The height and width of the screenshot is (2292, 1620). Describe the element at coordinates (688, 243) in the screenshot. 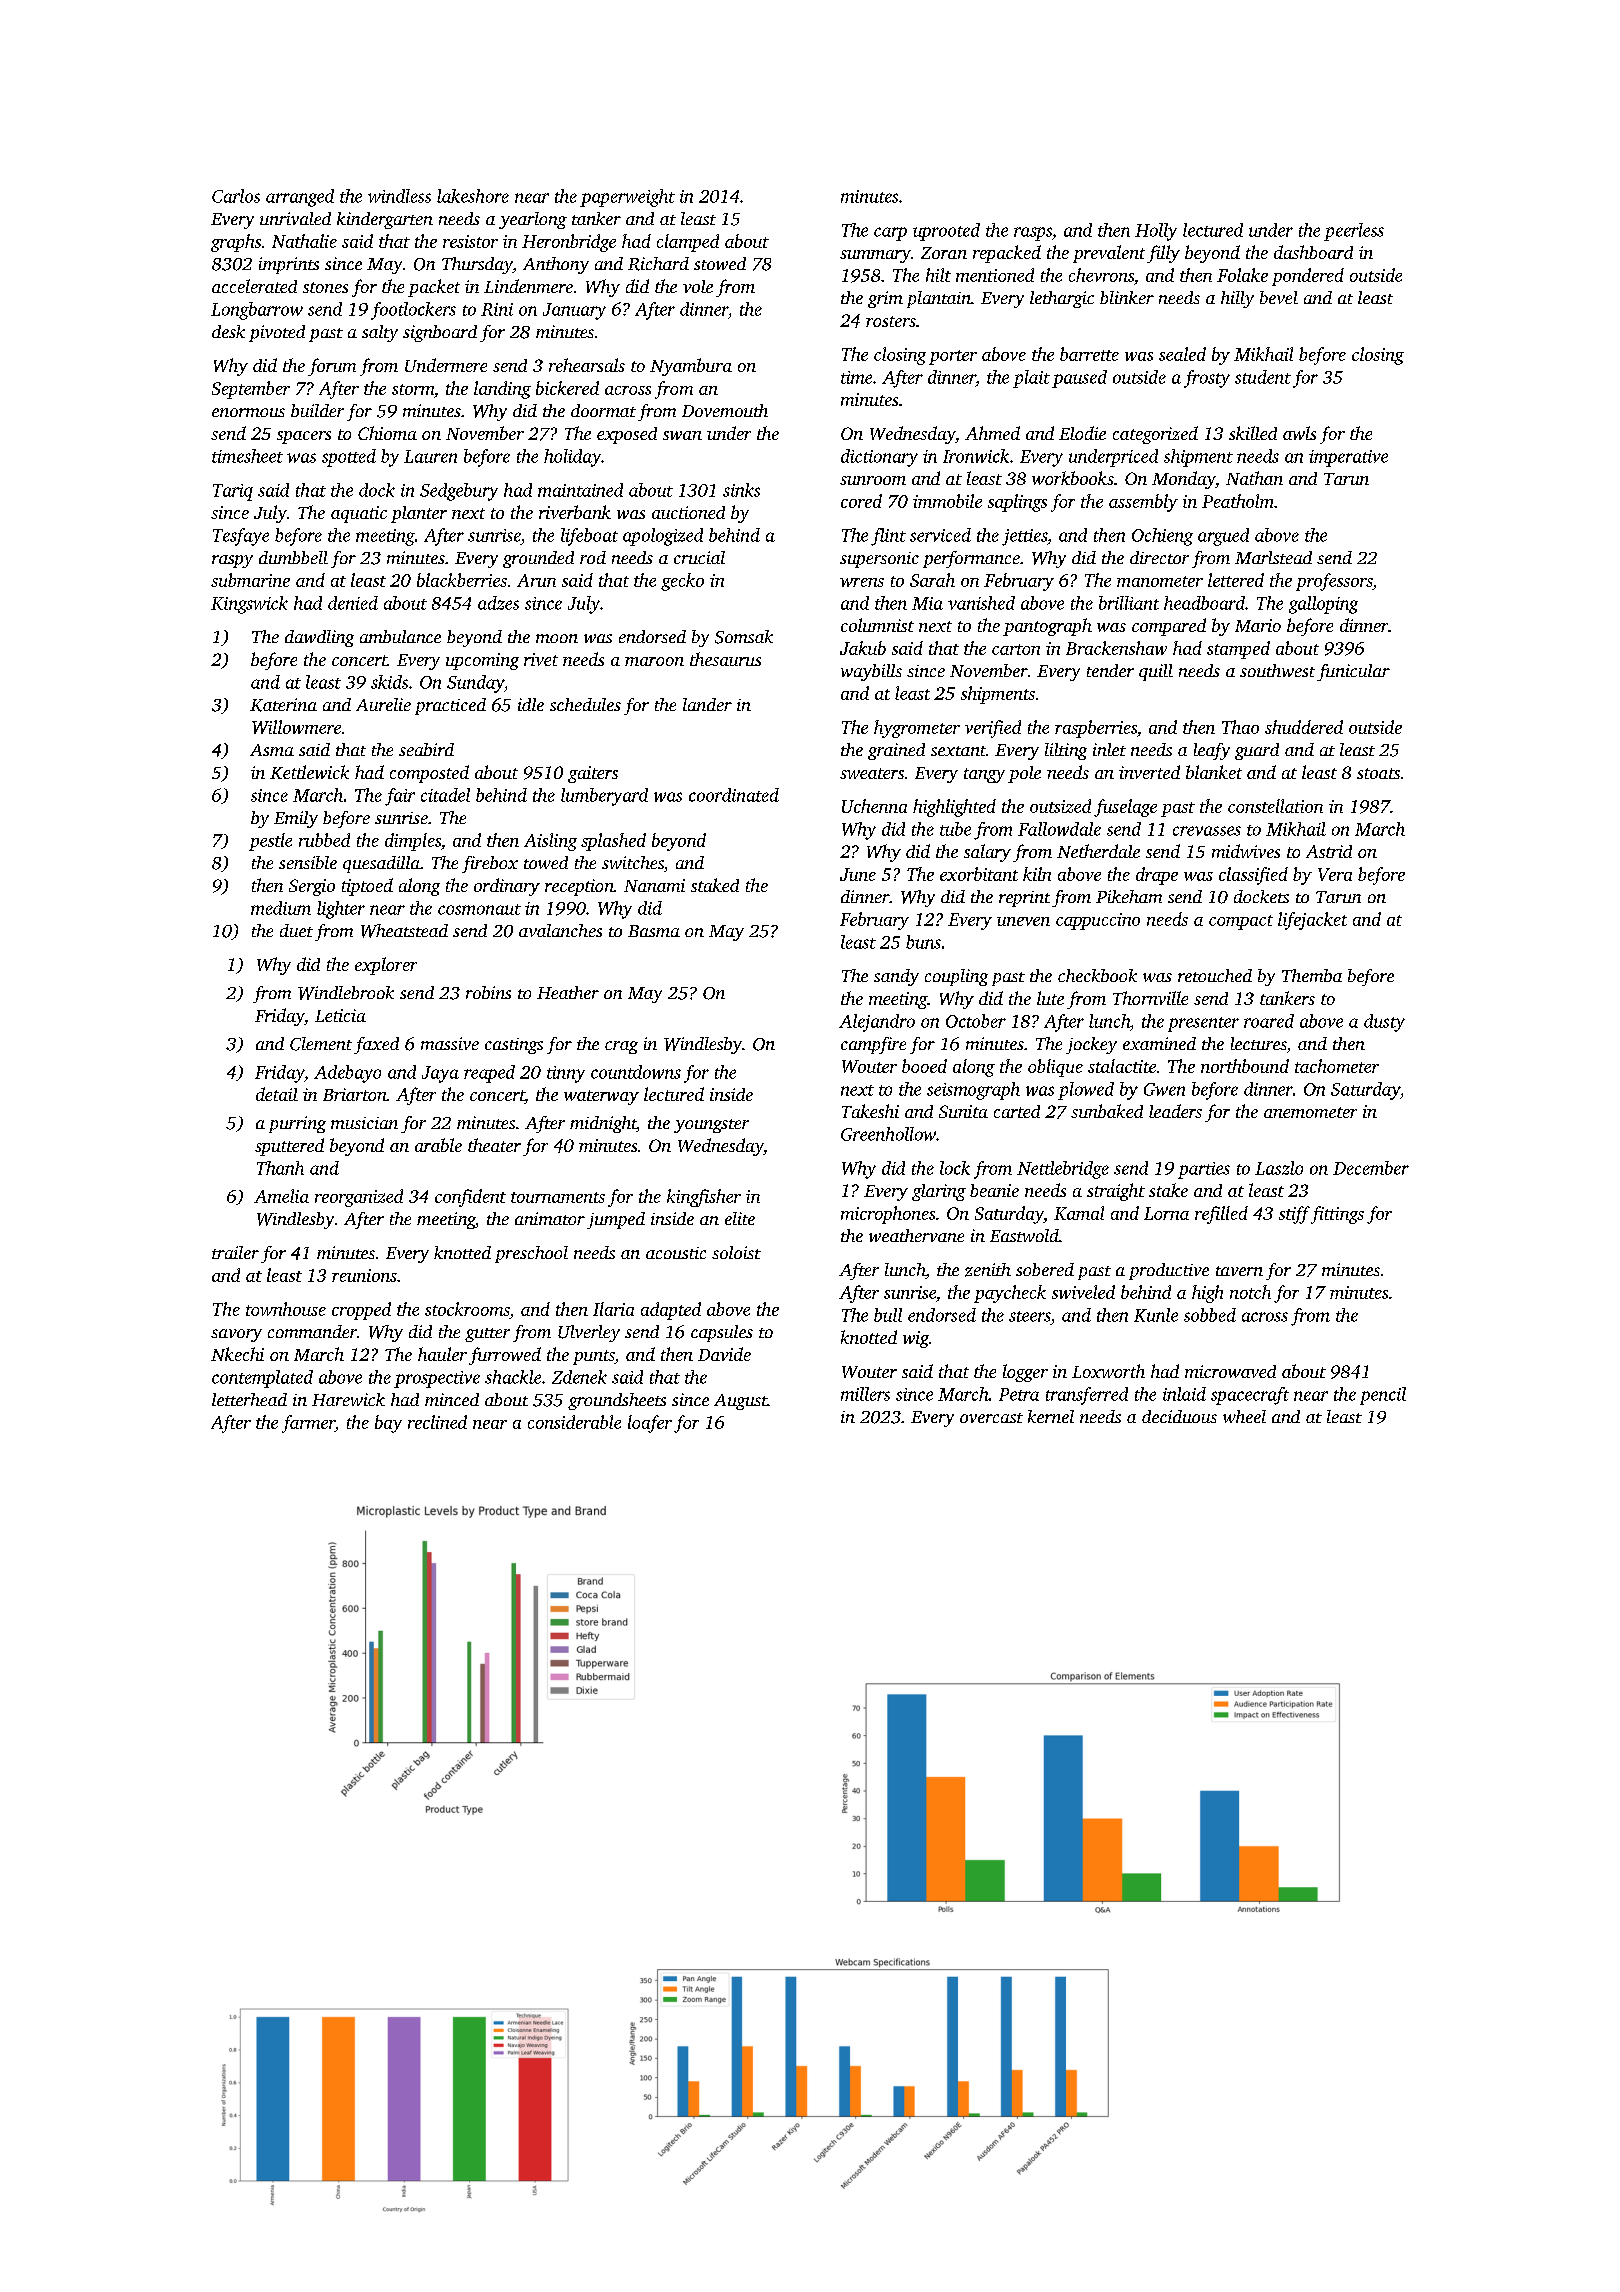

I see `clamped` at that location.
